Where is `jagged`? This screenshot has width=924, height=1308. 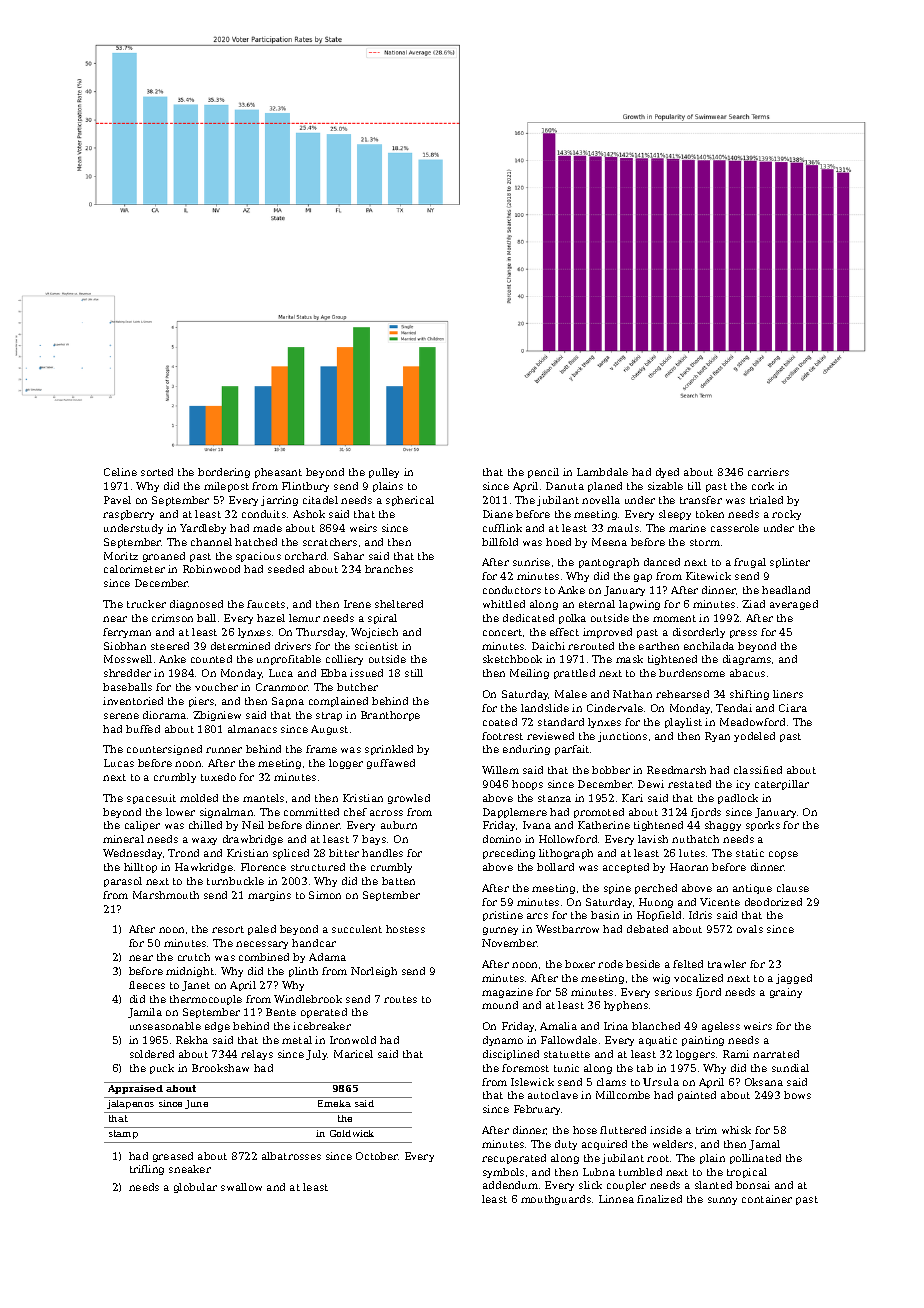
jagged is located at coordinates (794, 979).
